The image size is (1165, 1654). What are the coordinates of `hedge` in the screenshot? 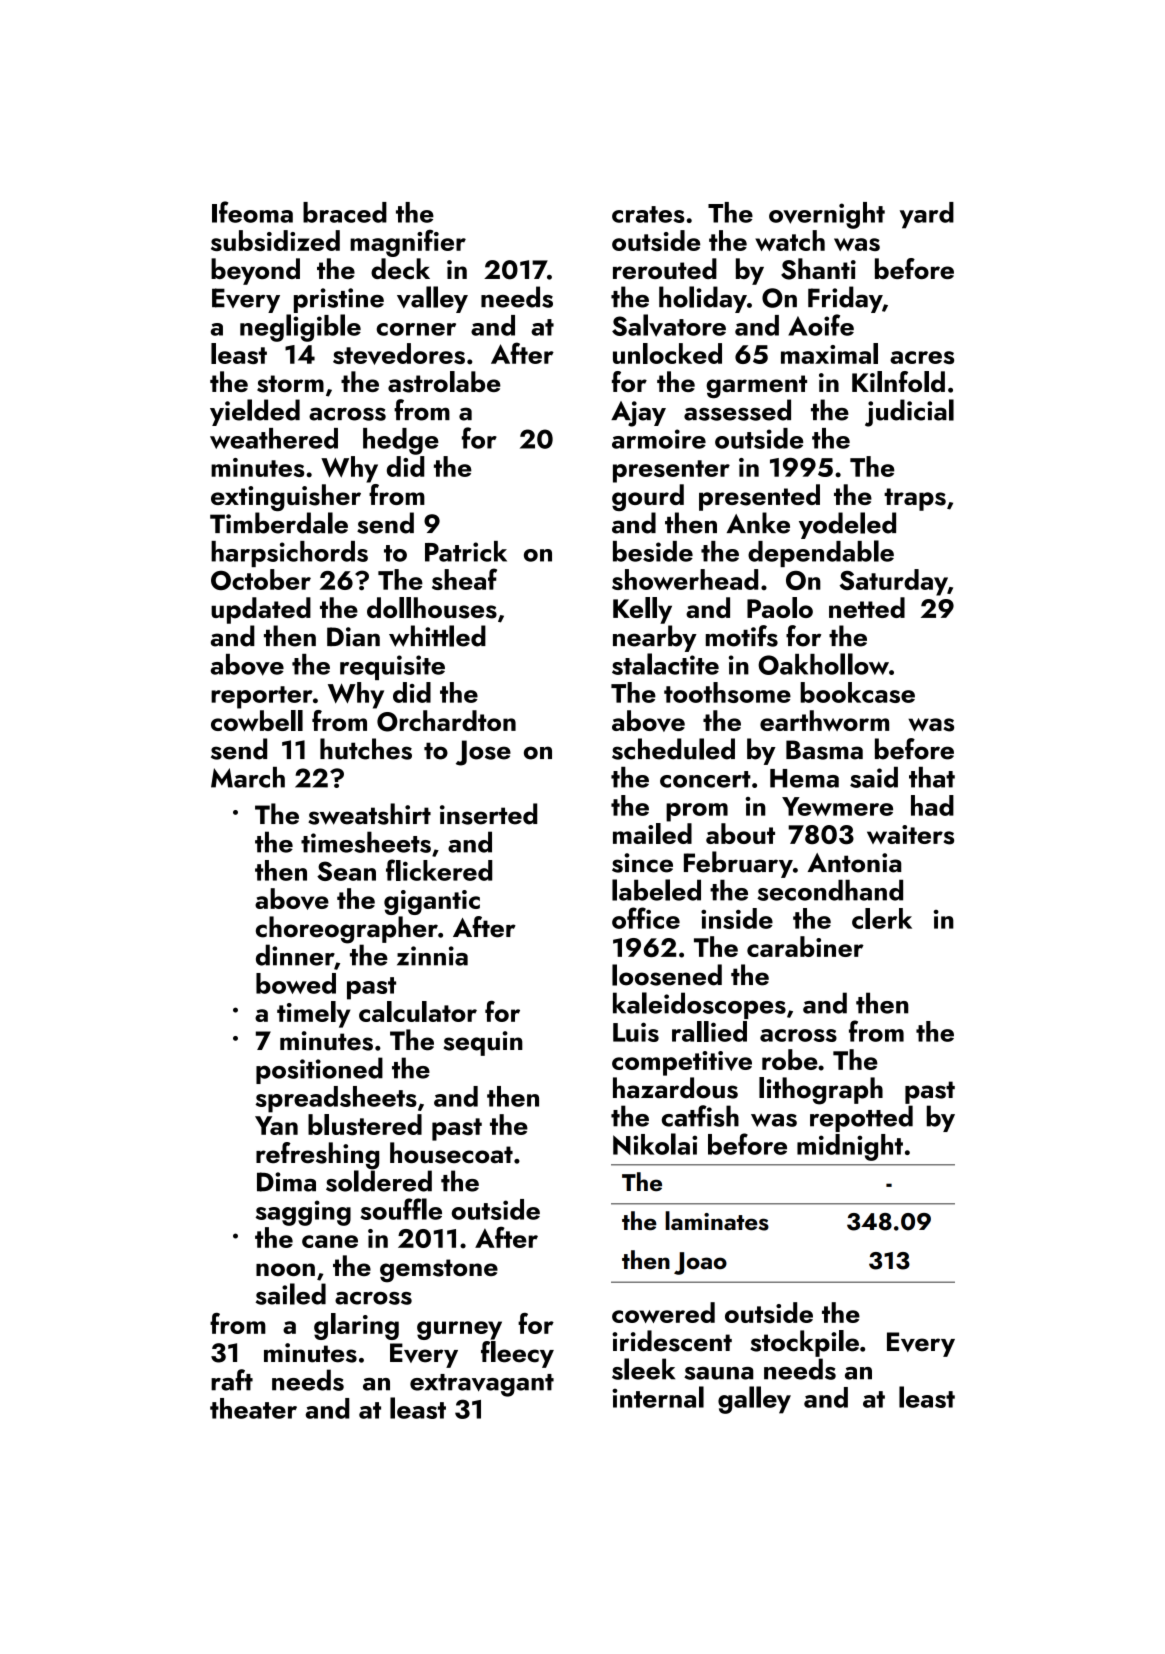 It's located at (401, 441).
